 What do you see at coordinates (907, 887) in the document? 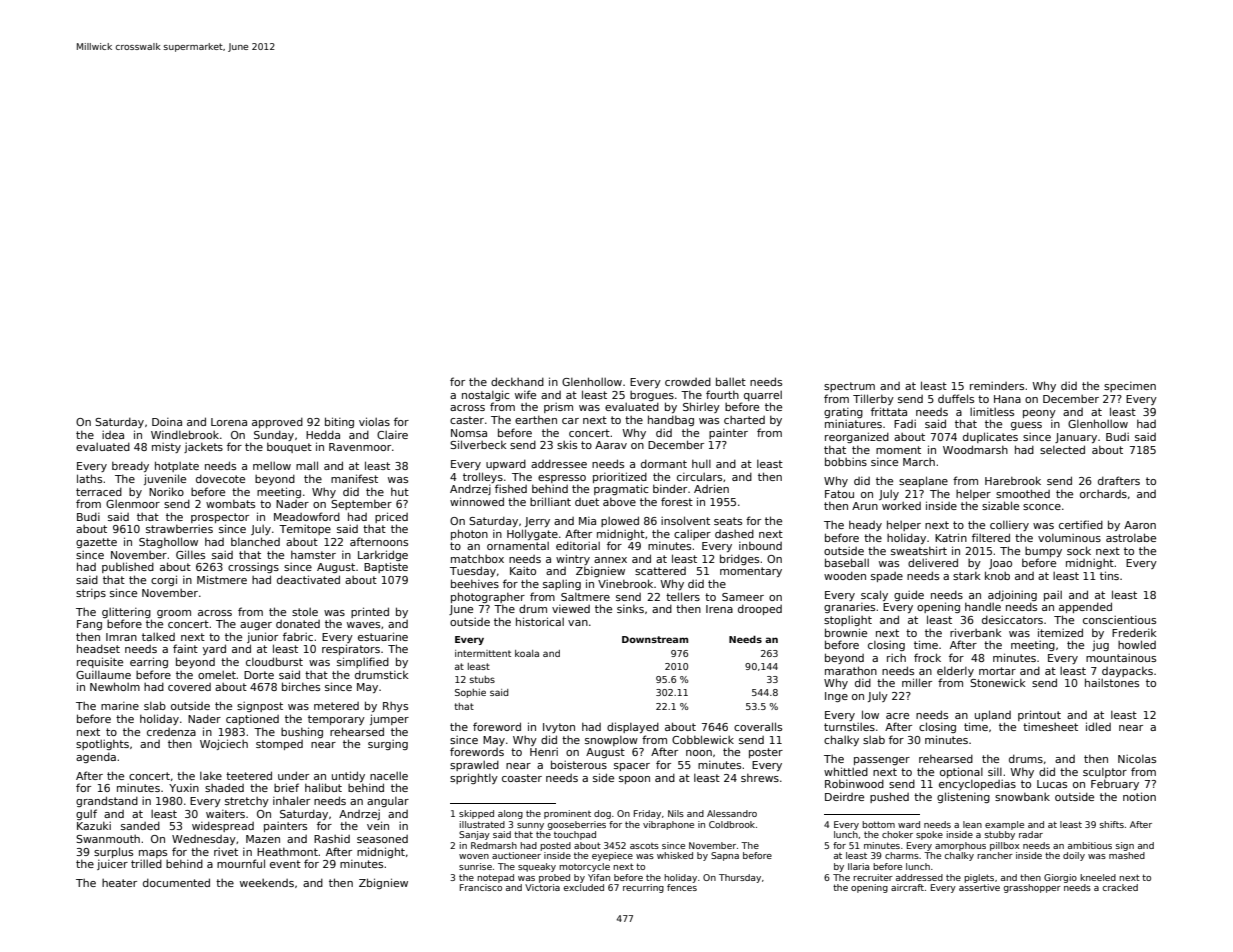
I see `aircraft` at bounding box center [907, 887].
